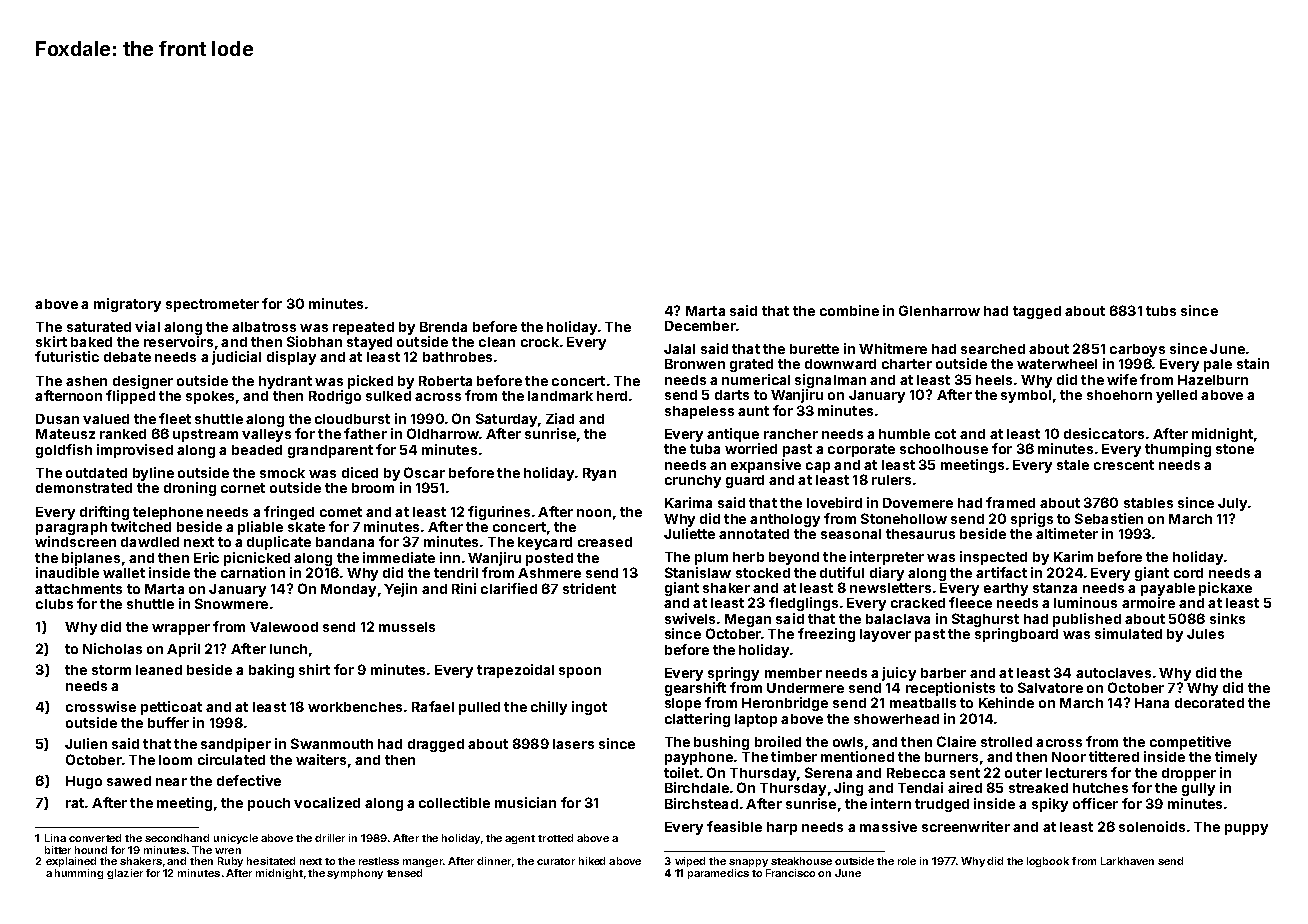 The height and width of the screenshot is (924, 1308). What do you see at coordinates (700, 326) in the screenshot?
I see `December` at bounding box center [700, 326].
